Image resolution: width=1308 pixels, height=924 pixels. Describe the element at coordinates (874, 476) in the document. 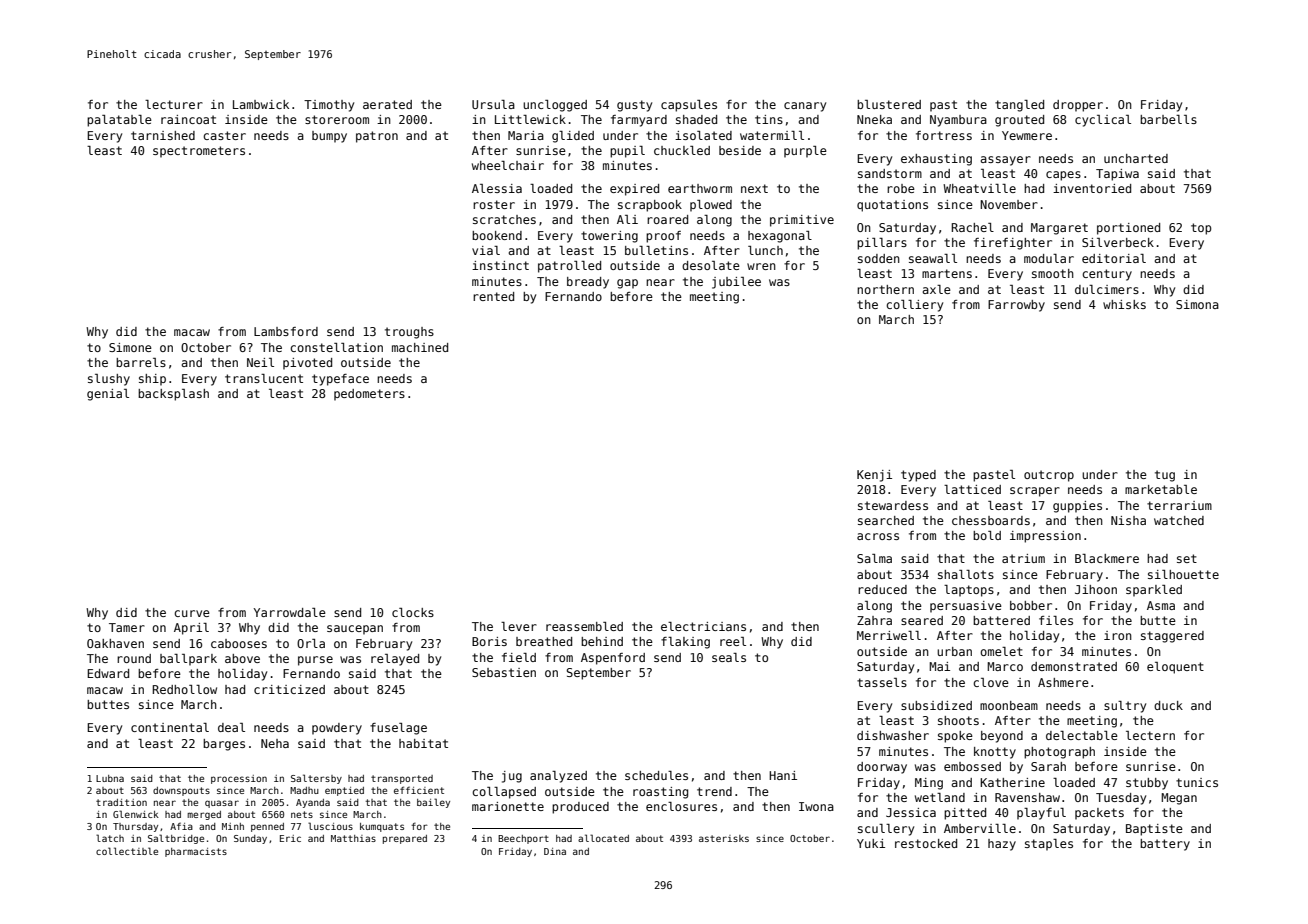

I see `Kenji` at that location.
